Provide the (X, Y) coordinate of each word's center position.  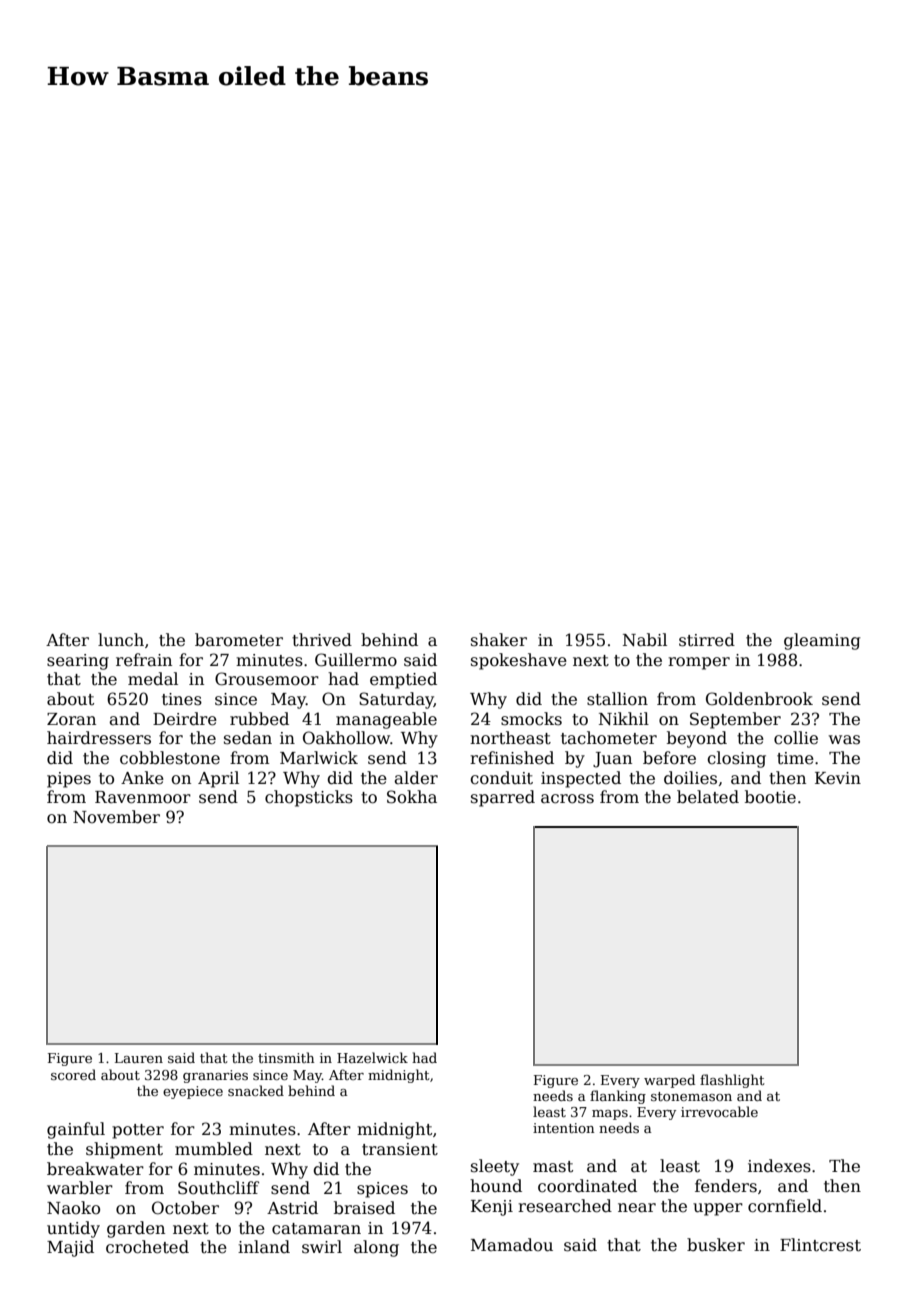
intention (564, 1128)
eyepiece (193, 1092)
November (116, 817)
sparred (503, 798)
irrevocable (719, 1111)
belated (708, 797)
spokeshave (519, 661)
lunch (121, 640)
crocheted (147, 1247)
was (844, 740)
